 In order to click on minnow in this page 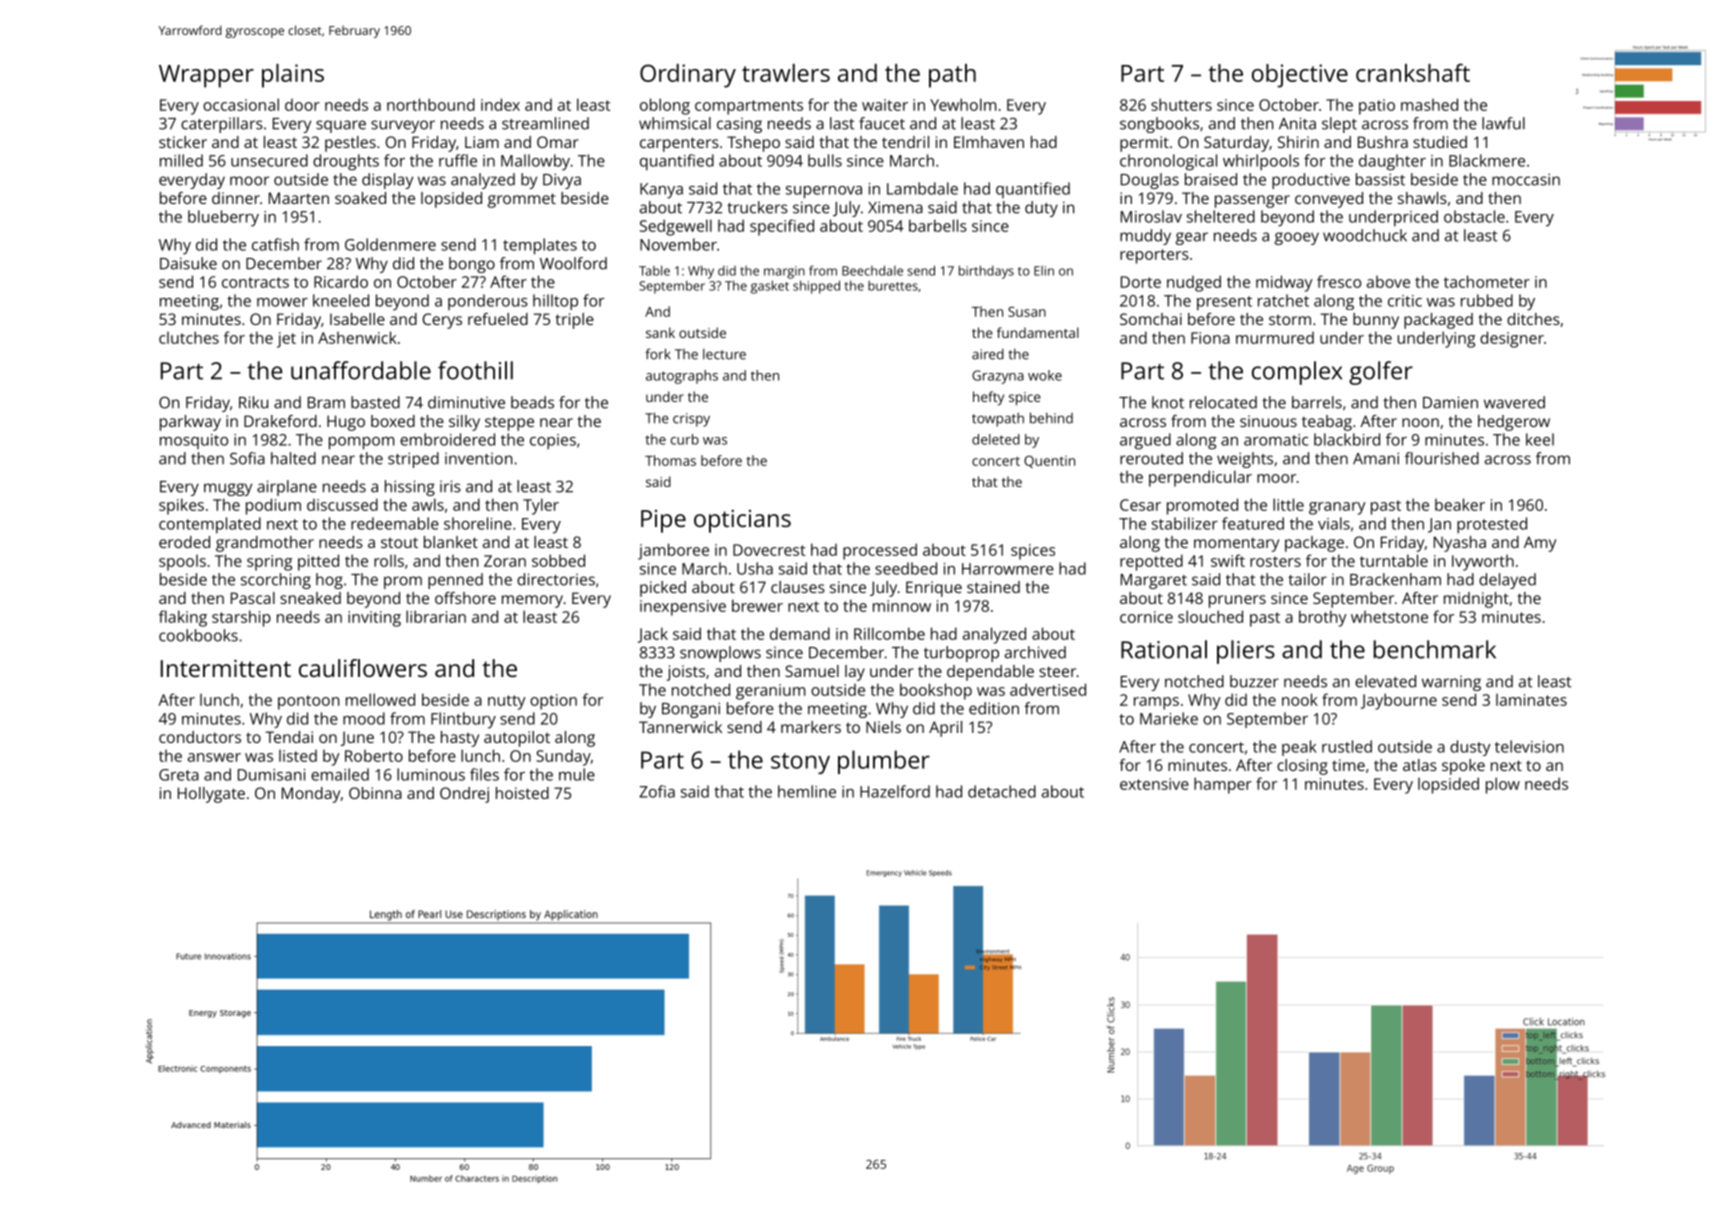, I will do `click(902, 606)`.
